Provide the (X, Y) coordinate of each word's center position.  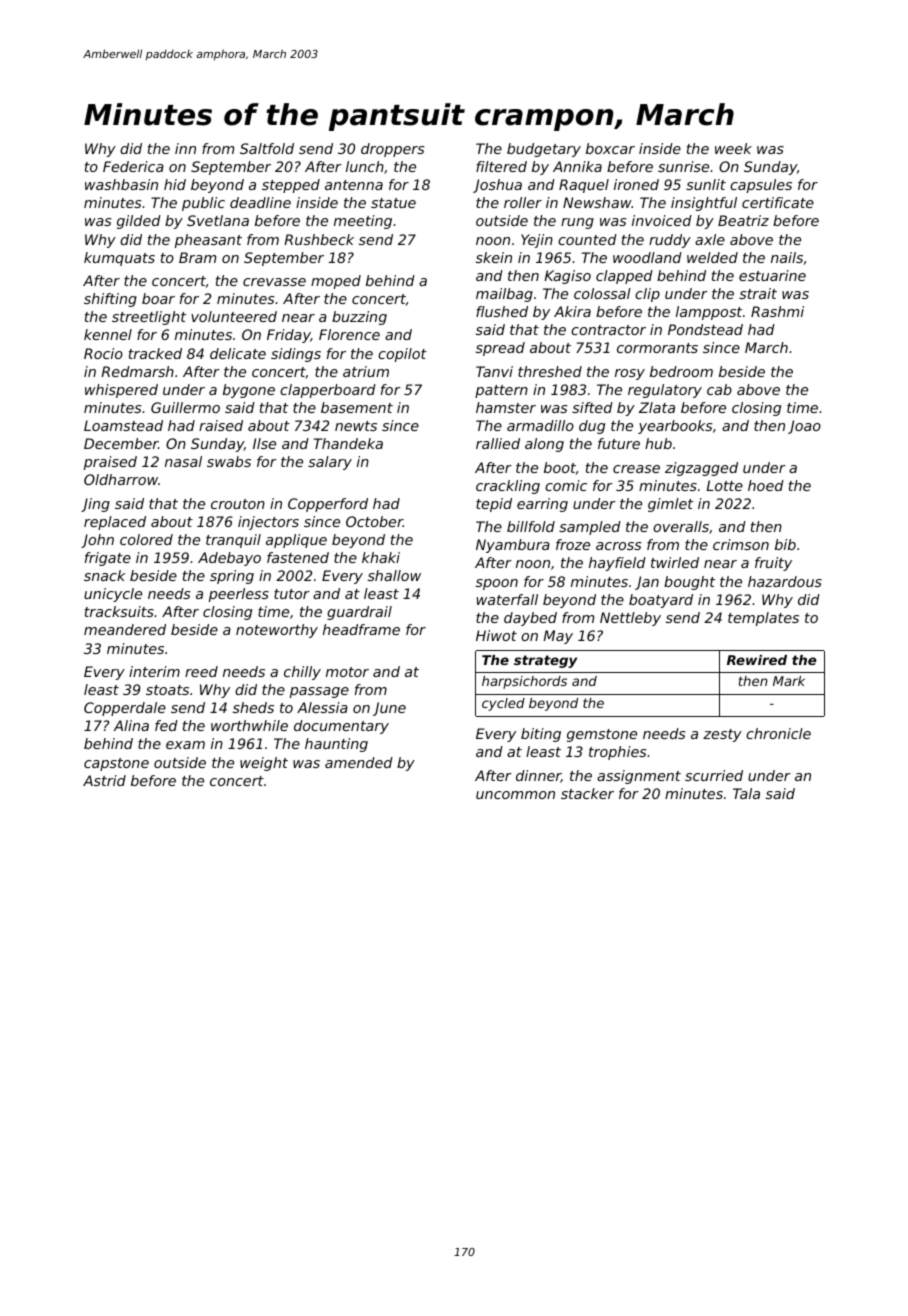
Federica (133, 166)
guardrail (359, 613)
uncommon (515, 795)
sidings (296, 355)
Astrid (104, 780)
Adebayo (229, 559)
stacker (587, 793)
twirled (675, 562)
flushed (502, 311)
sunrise (683, 166)
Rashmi (777, 311)
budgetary (544, 150)
